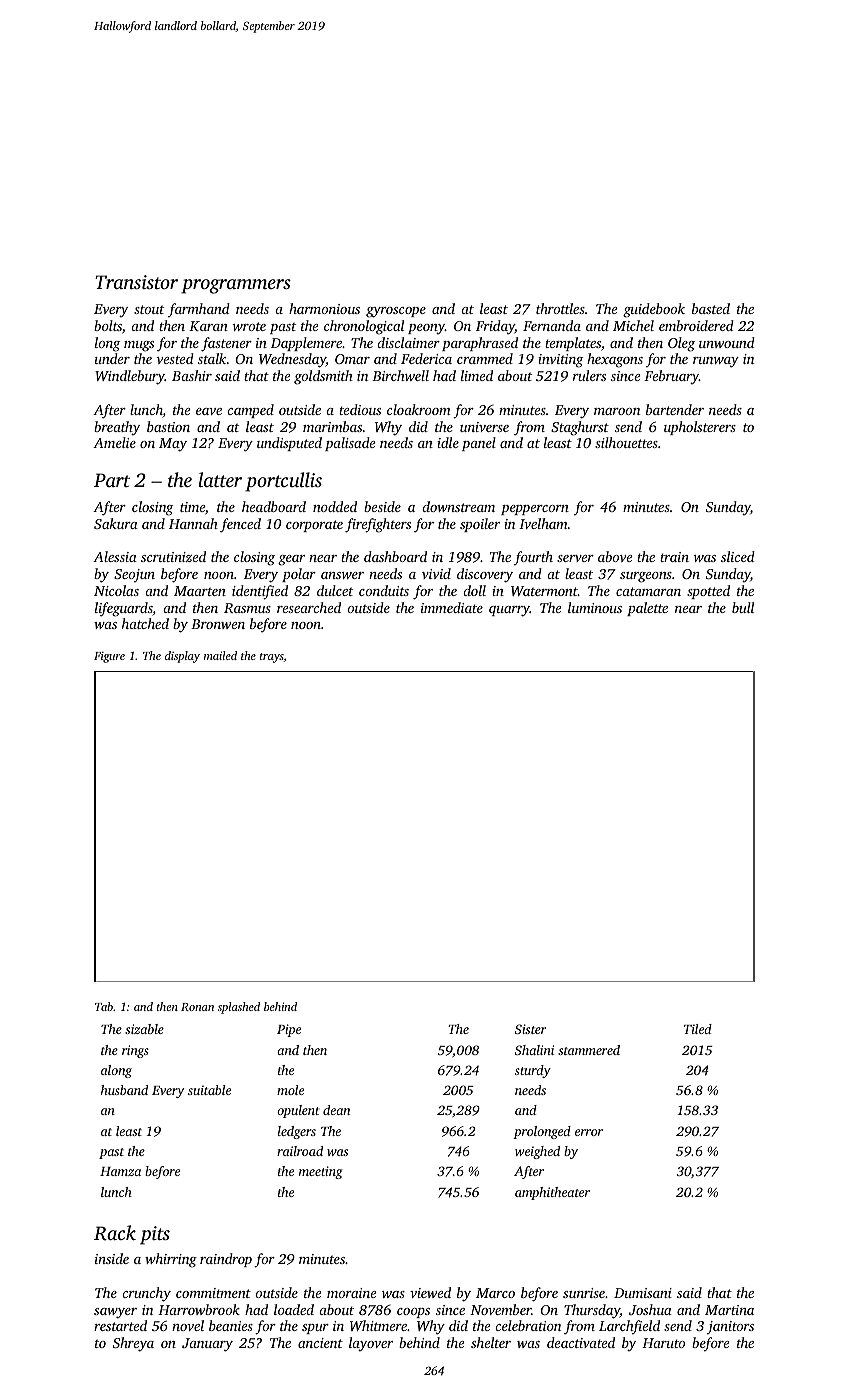  What do you see at coordinates (321, 1172) in the document?
I see `meeting` at bounding box center [321, 1172].
